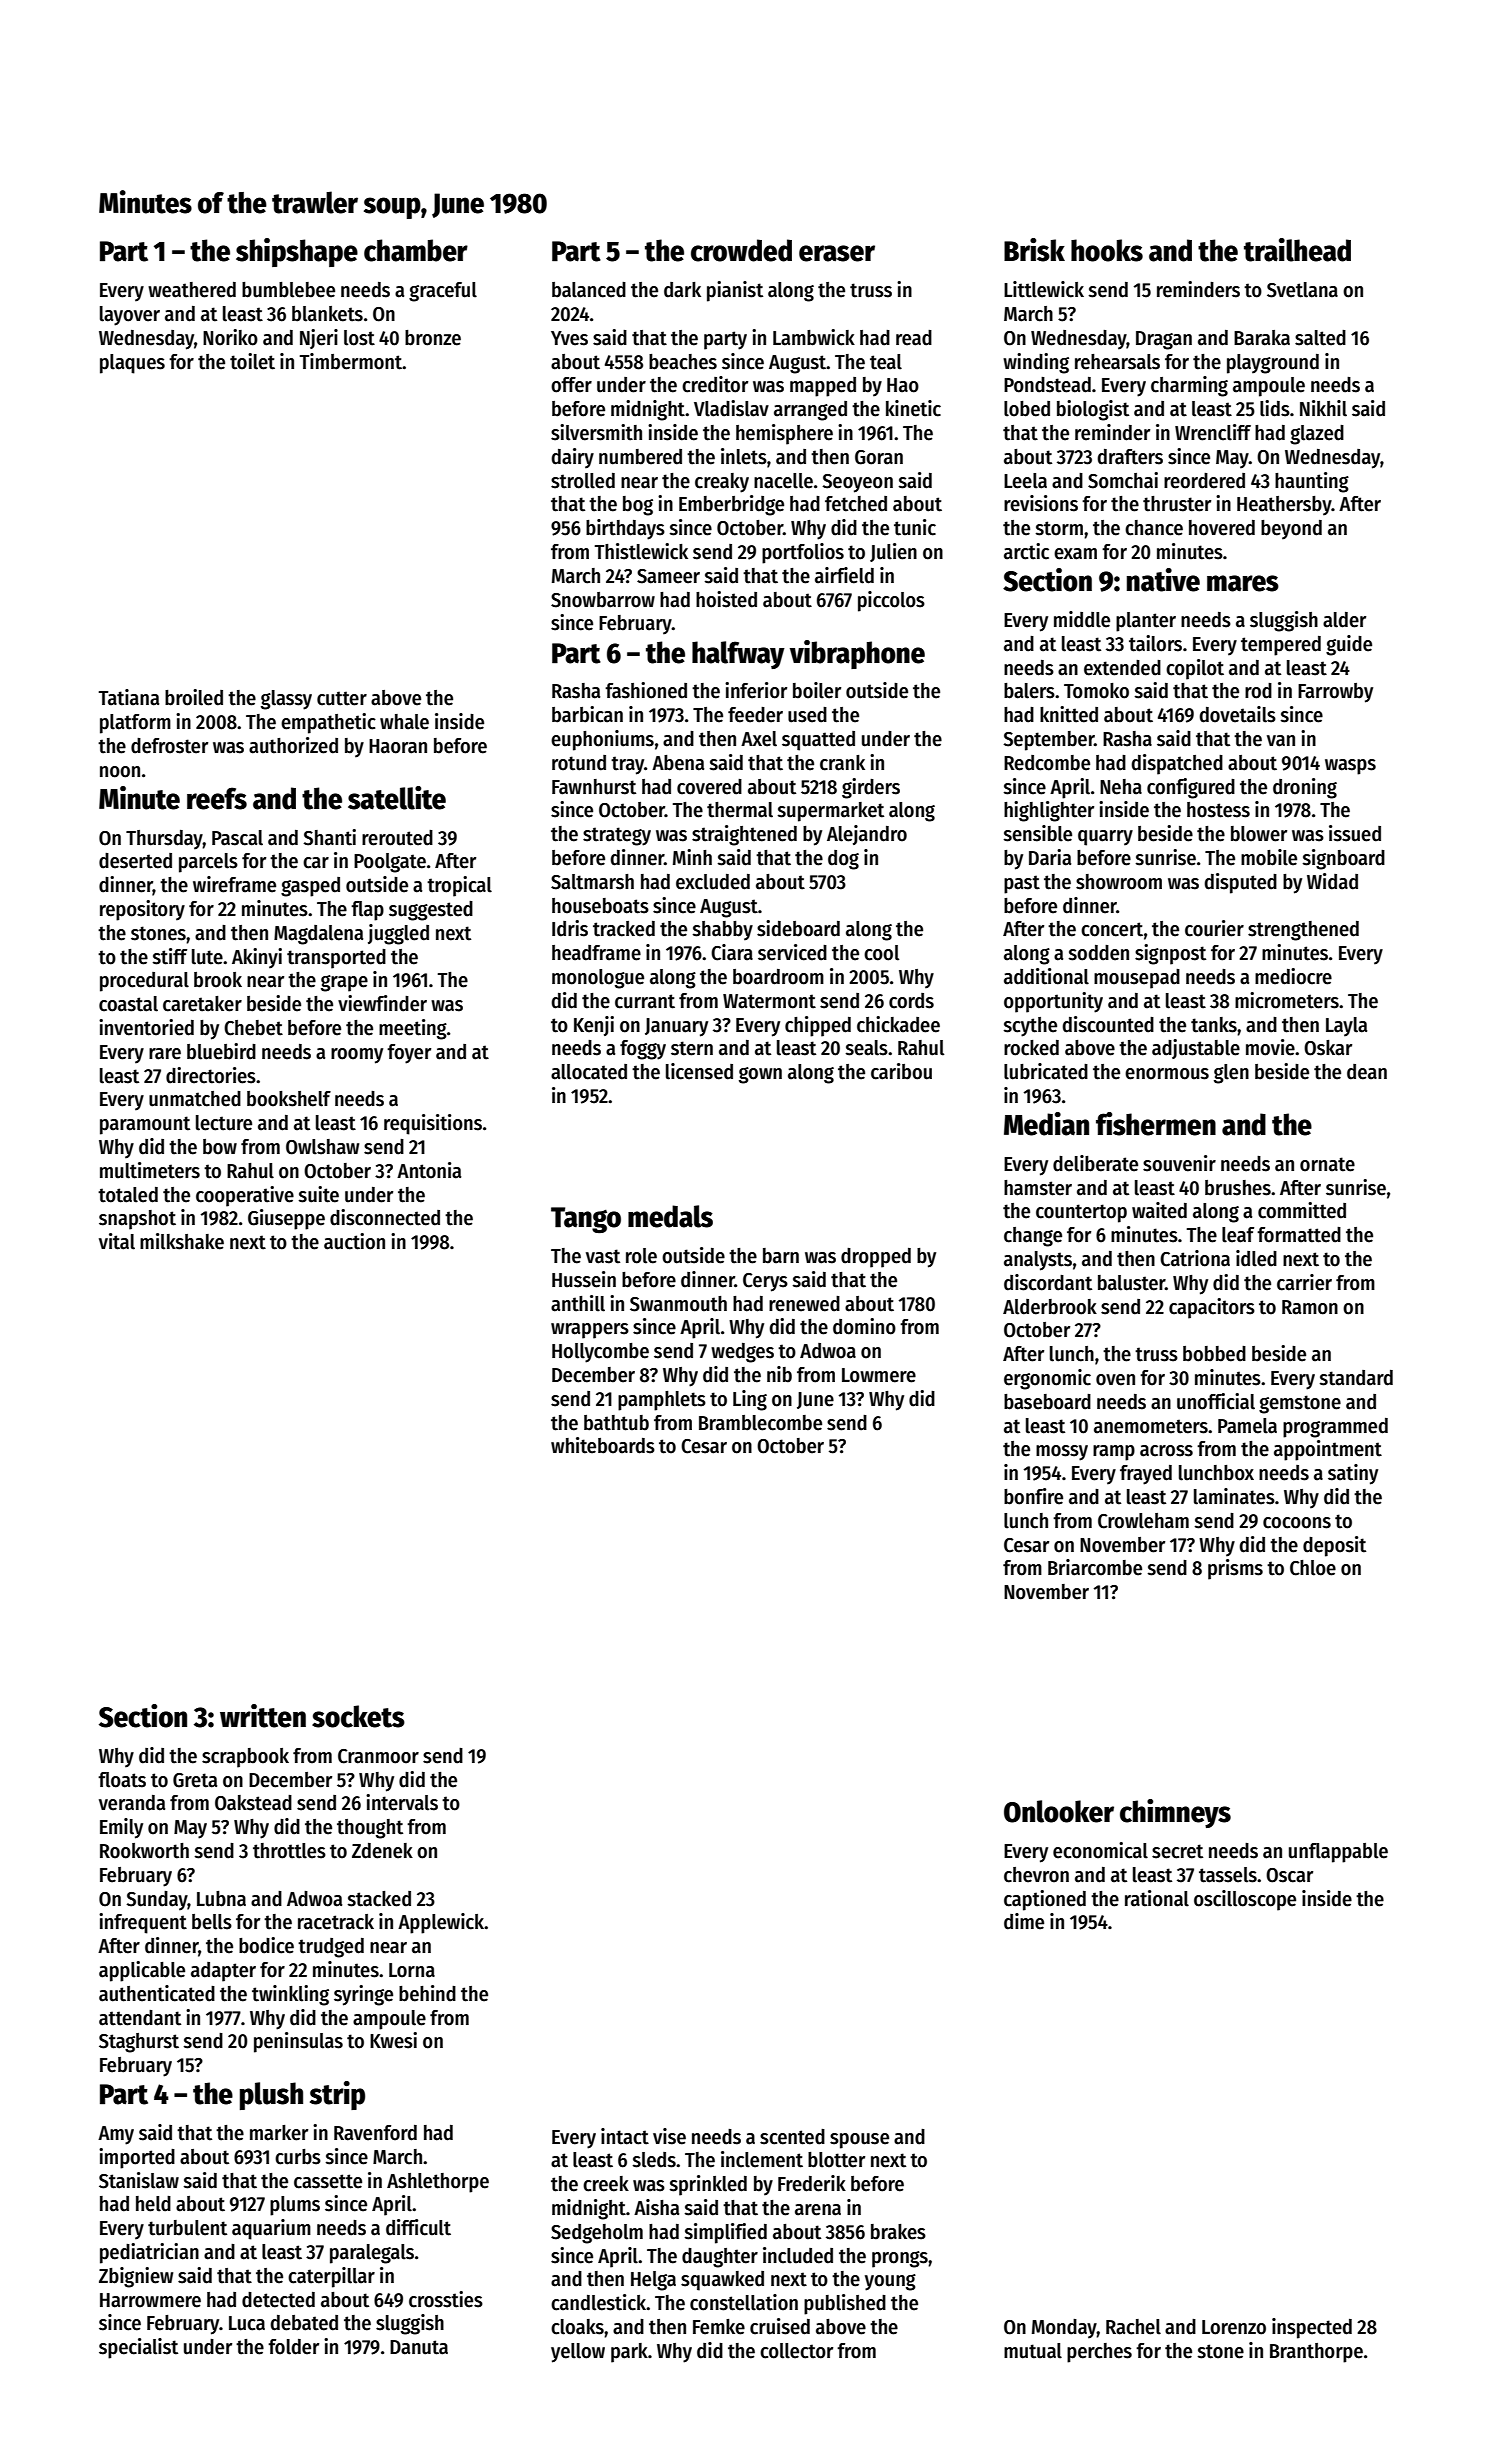 This document has width=1496, height=2464. What do you see at coordinates (121, 1828) in the document?
I see `Emily` at bounding box center [121, 1828].
